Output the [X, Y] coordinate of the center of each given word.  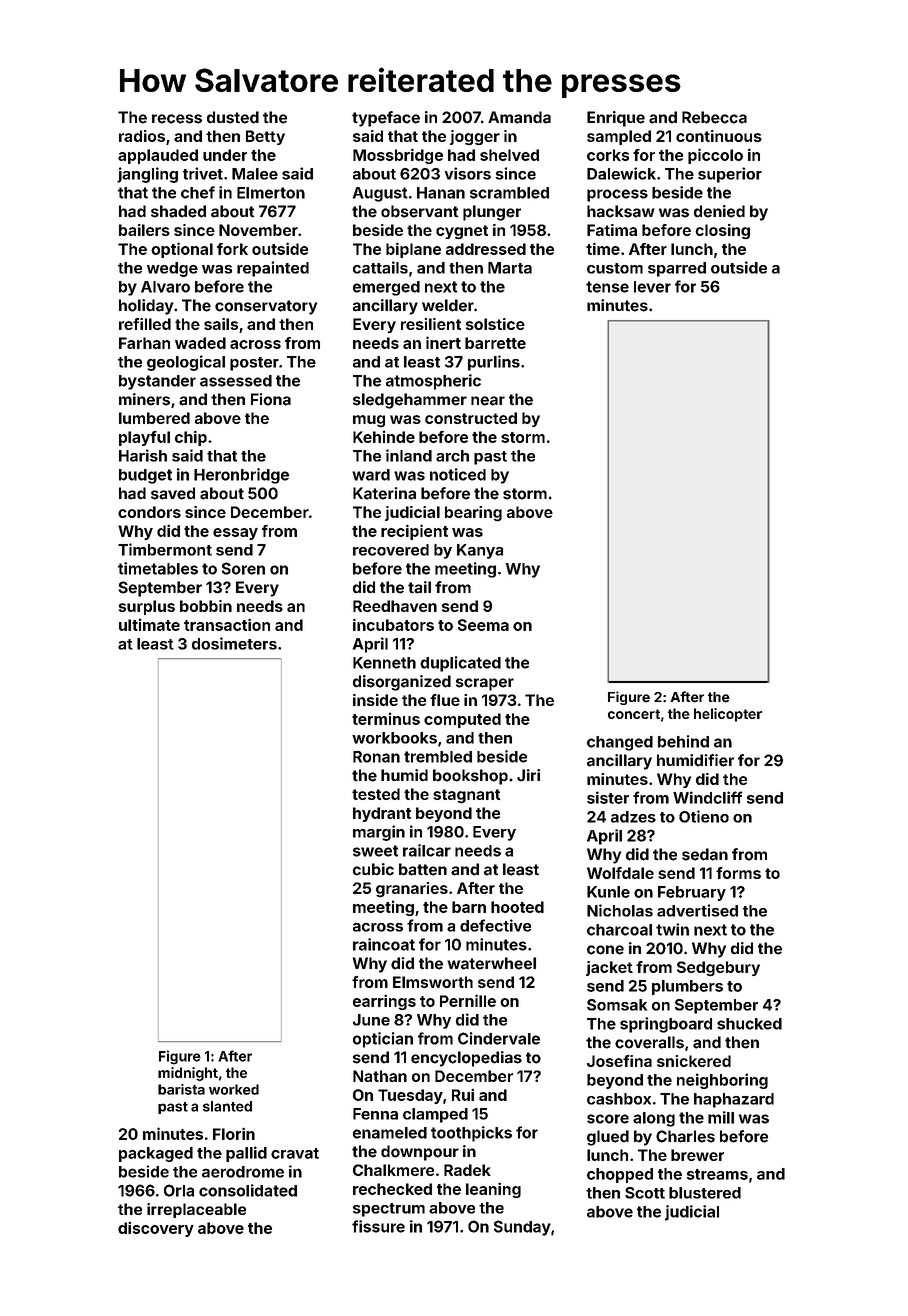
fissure [378, 1226]
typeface [386, 119]
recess [177, 119]
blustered [705, 1193]
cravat [295, 1153]
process [617, 195]
